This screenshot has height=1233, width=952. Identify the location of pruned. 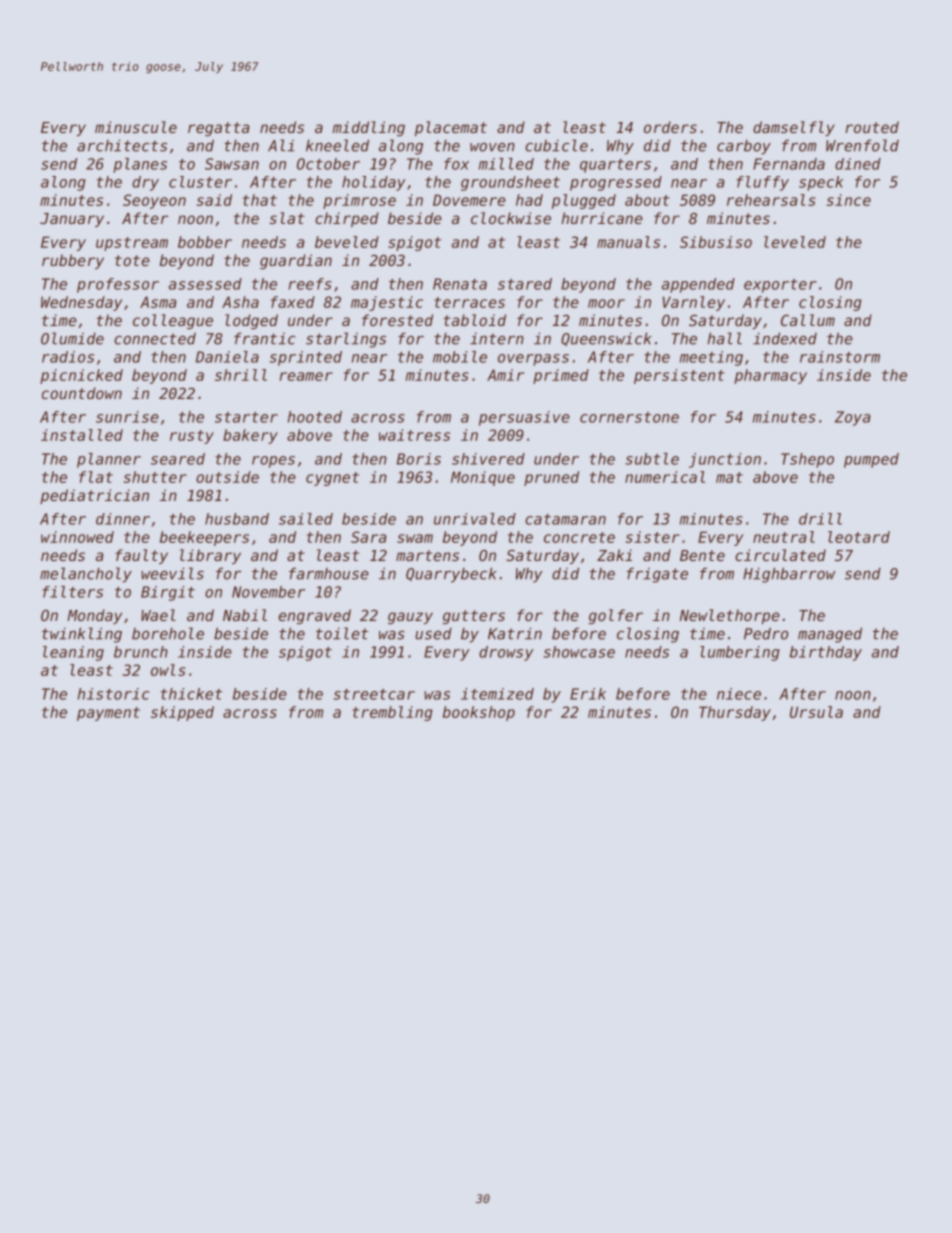
(551, 478).
